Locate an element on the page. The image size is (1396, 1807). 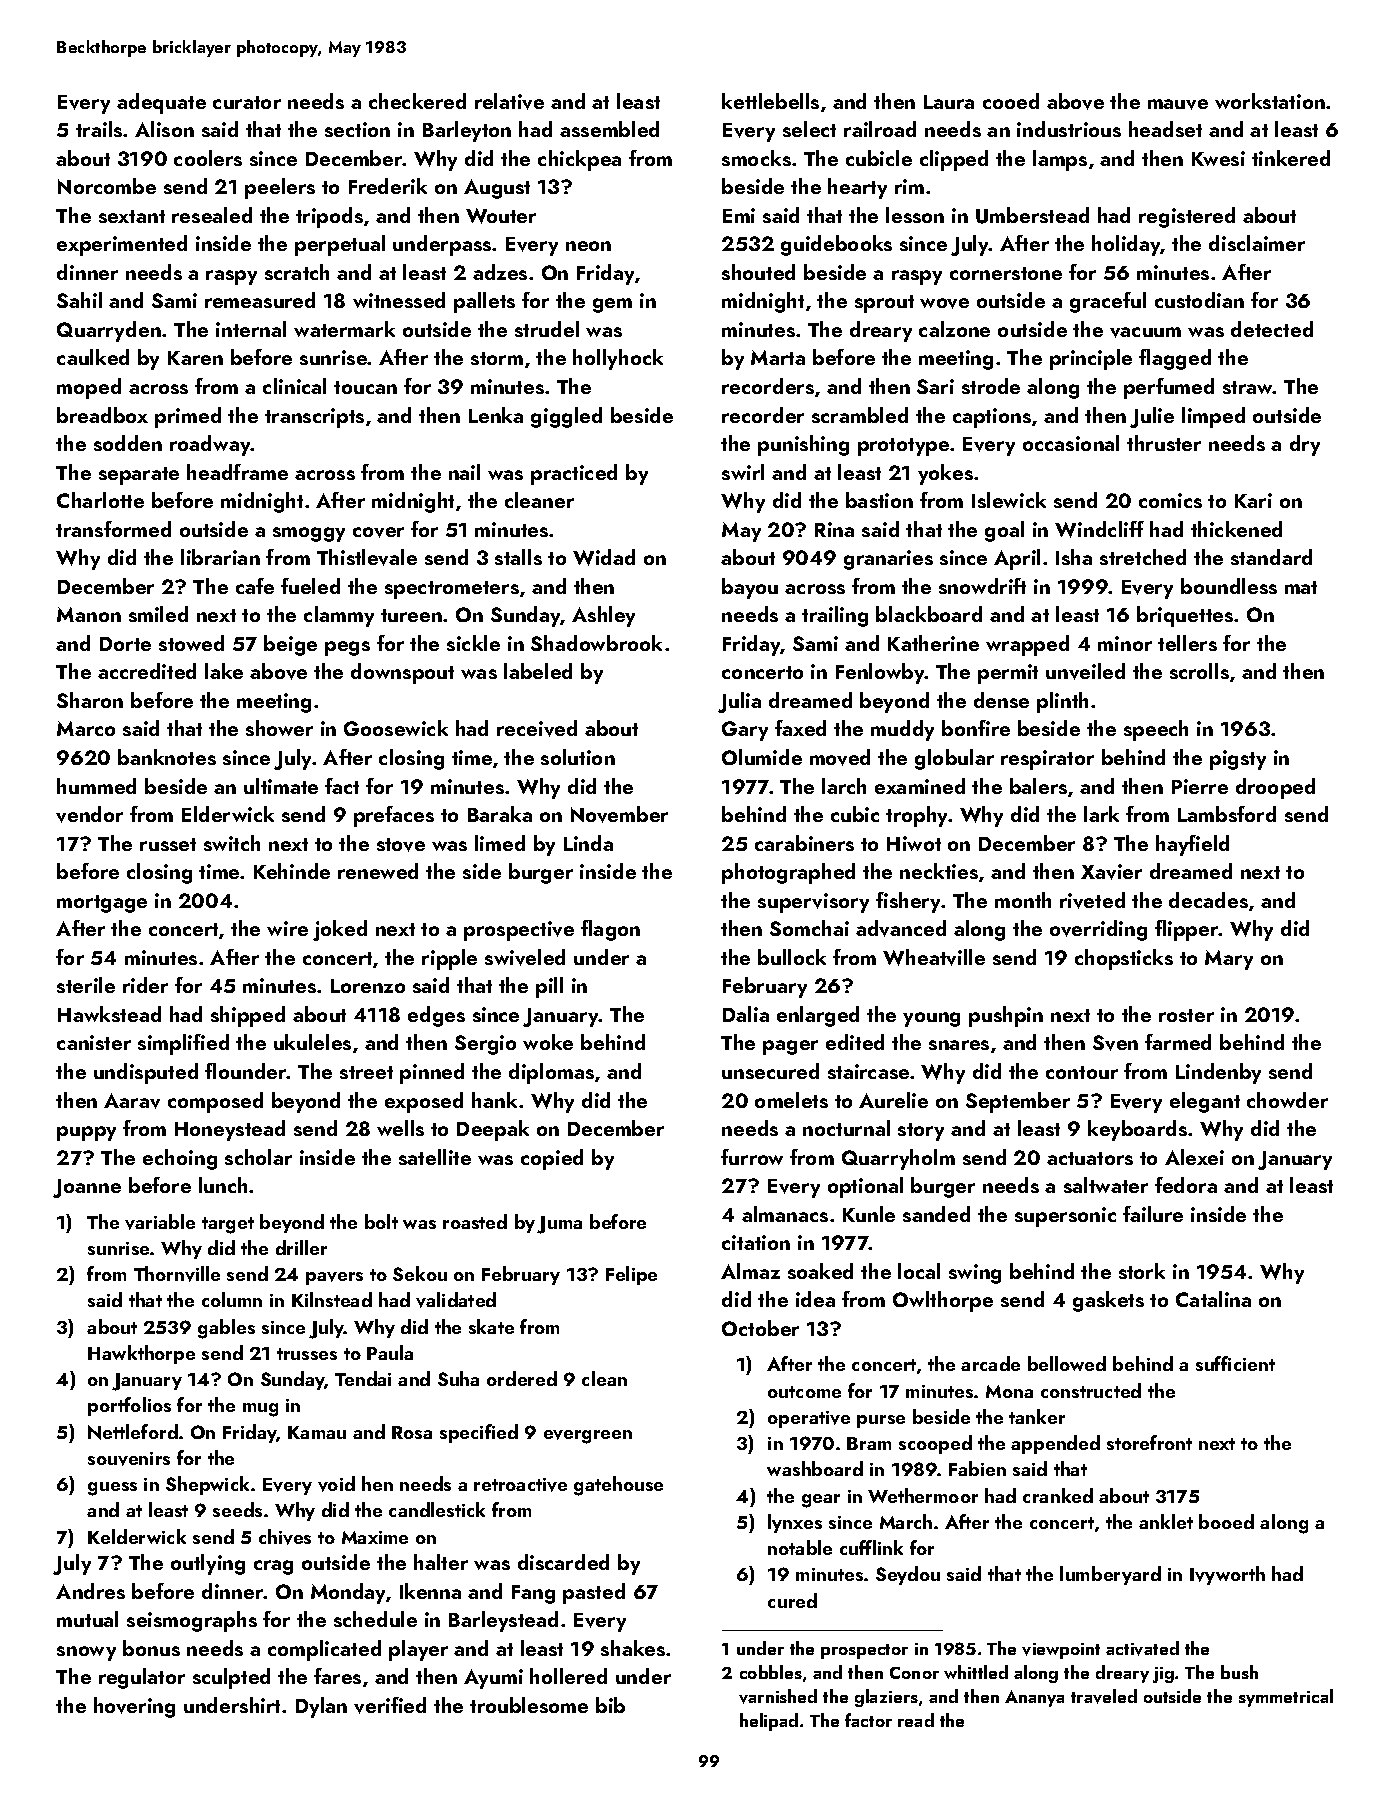
pegs is located at coordinates (347, 648).
